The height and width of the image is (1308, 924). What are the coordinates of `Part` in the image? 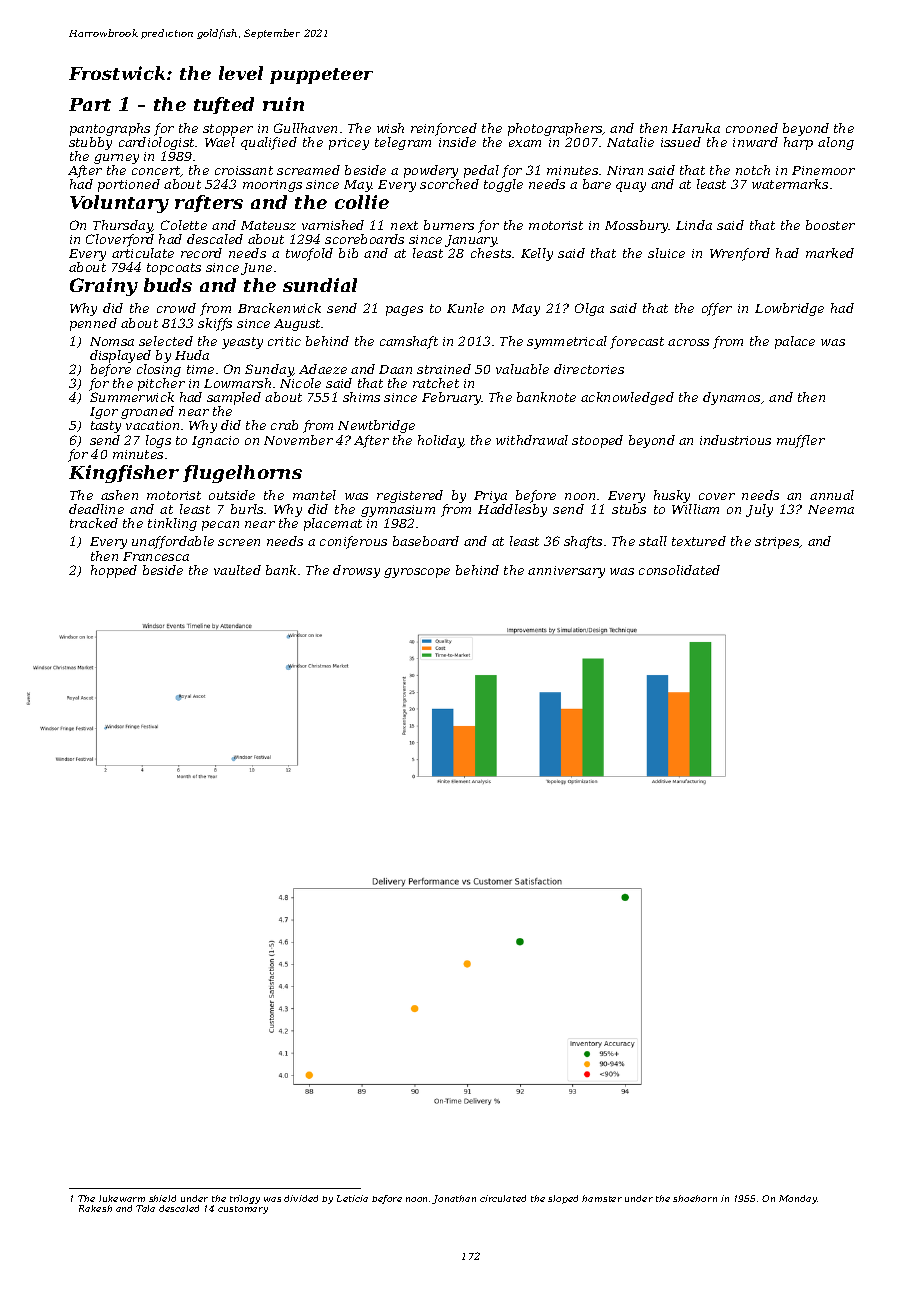 It's located at (90, 104).
